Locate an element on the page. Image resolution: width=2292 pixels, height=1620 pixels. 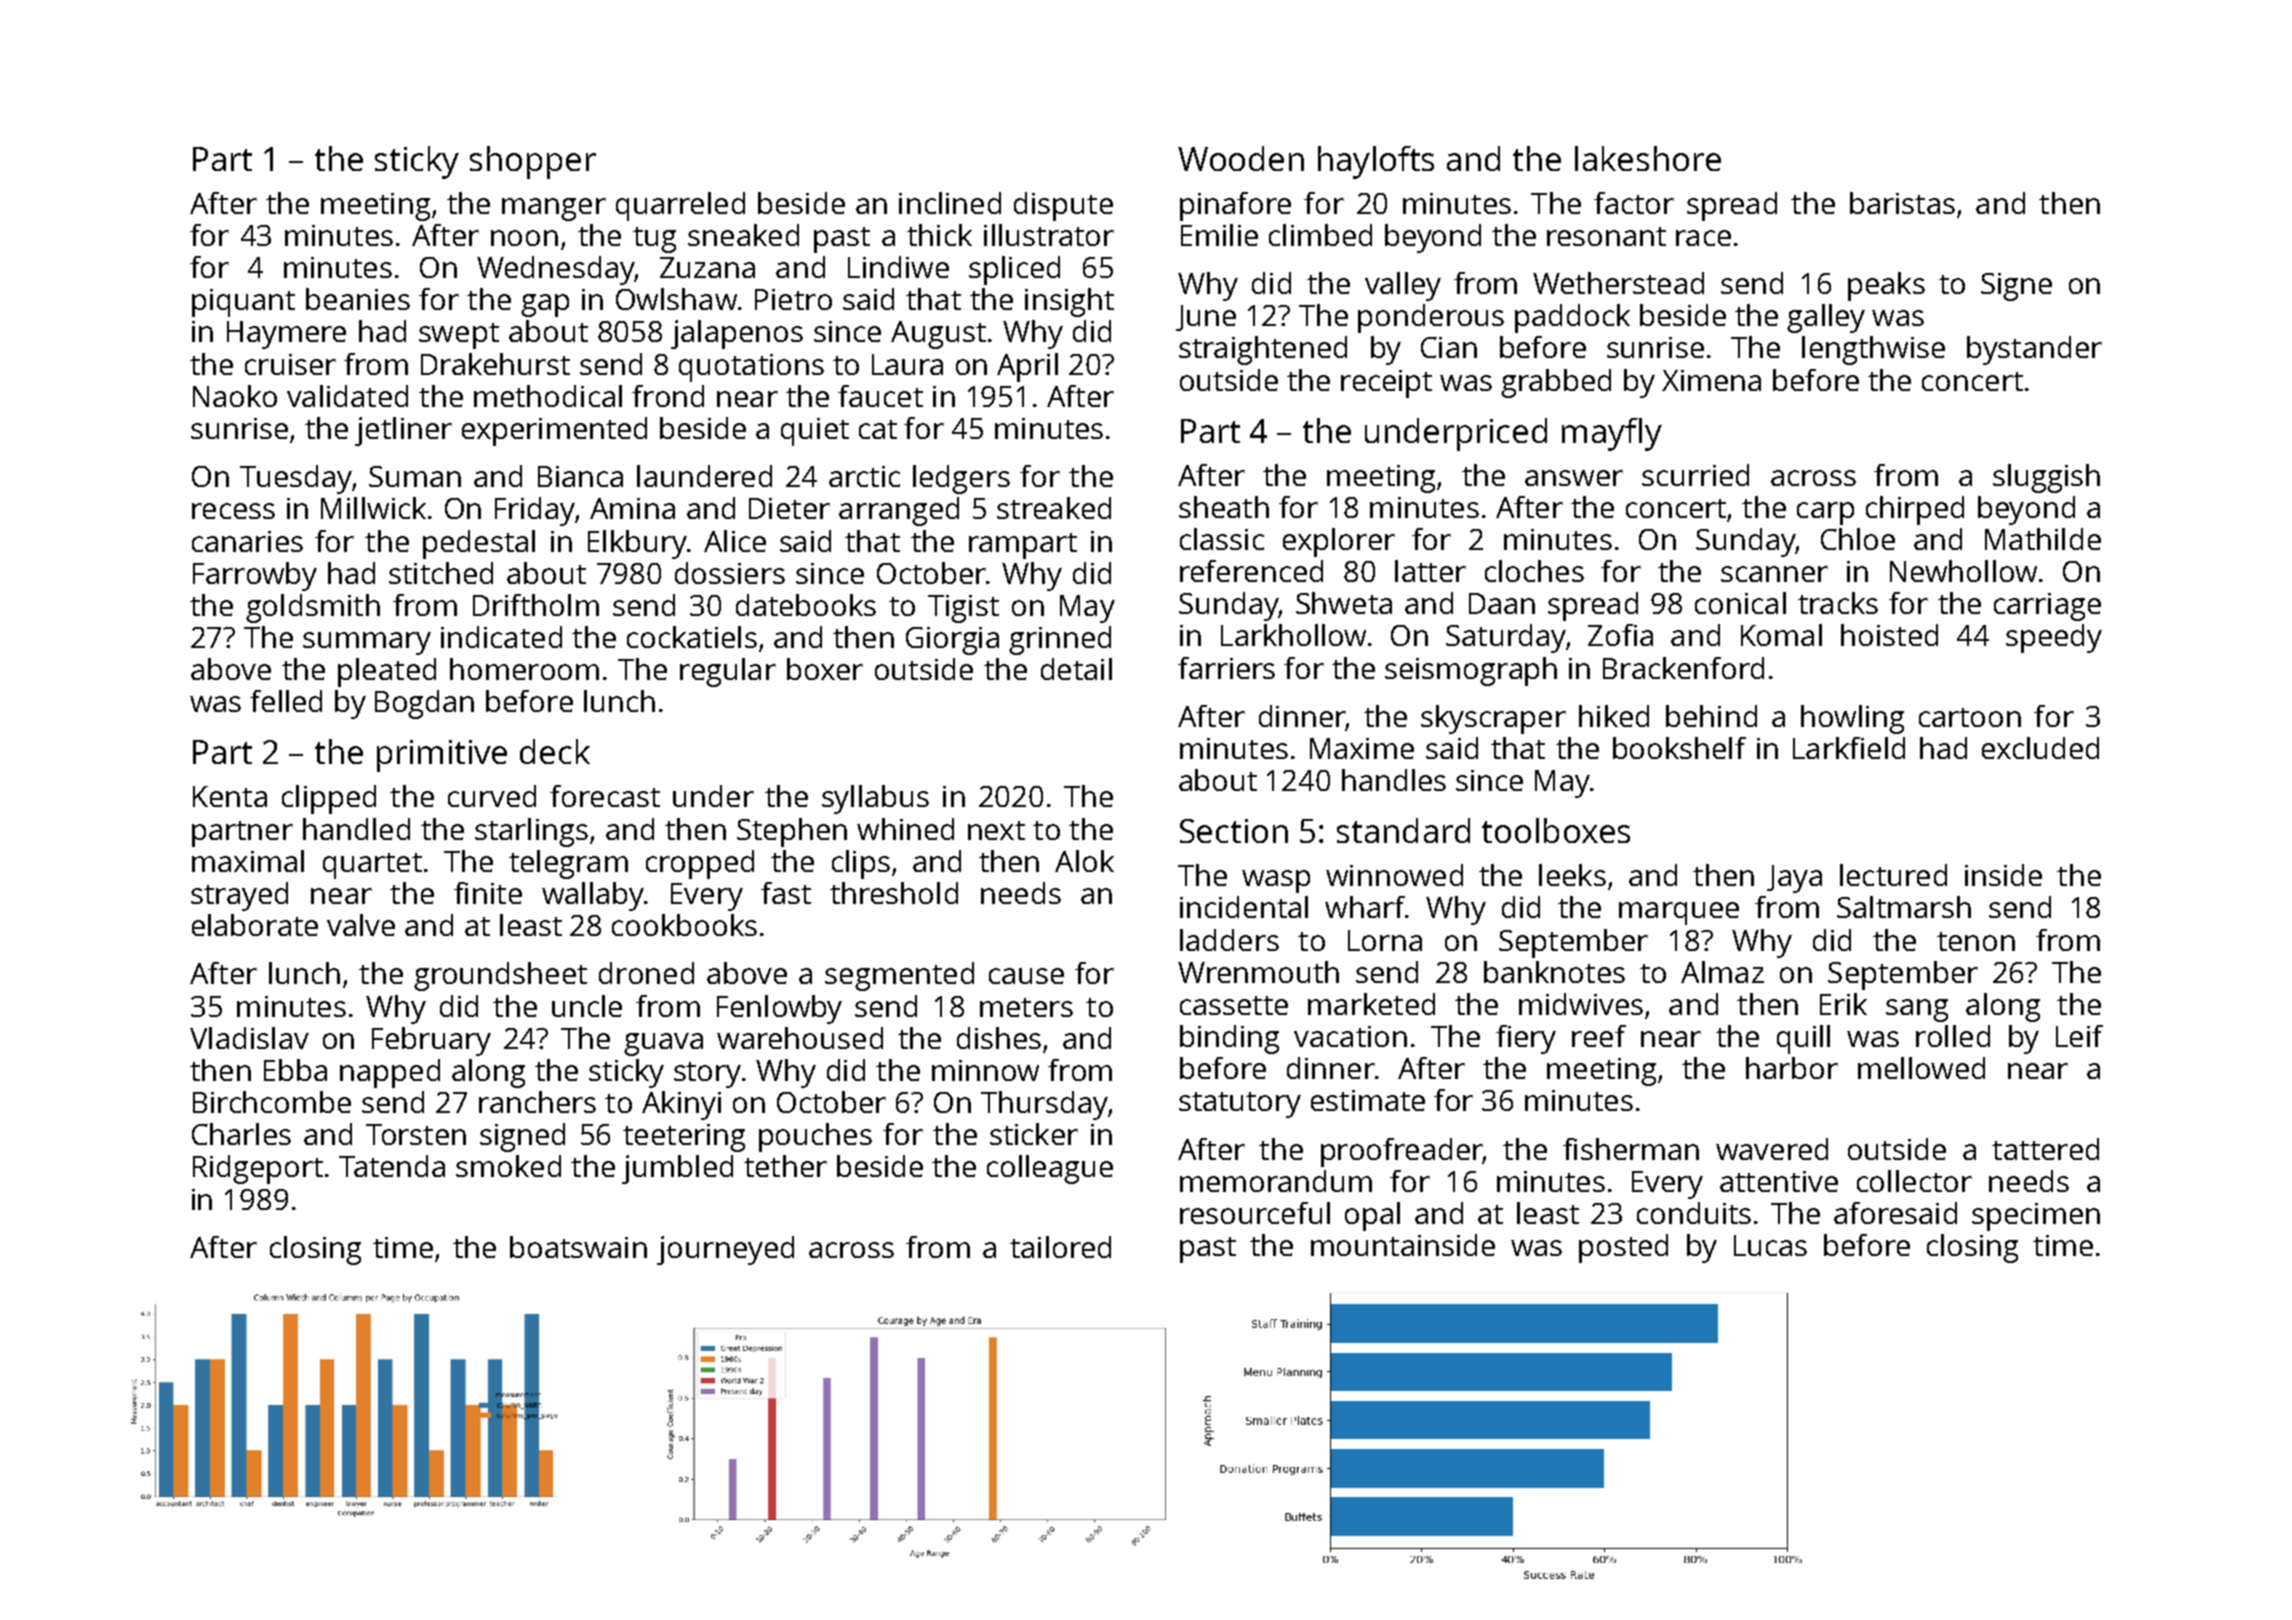
Leif is located at coordinates (2079, 1036).
